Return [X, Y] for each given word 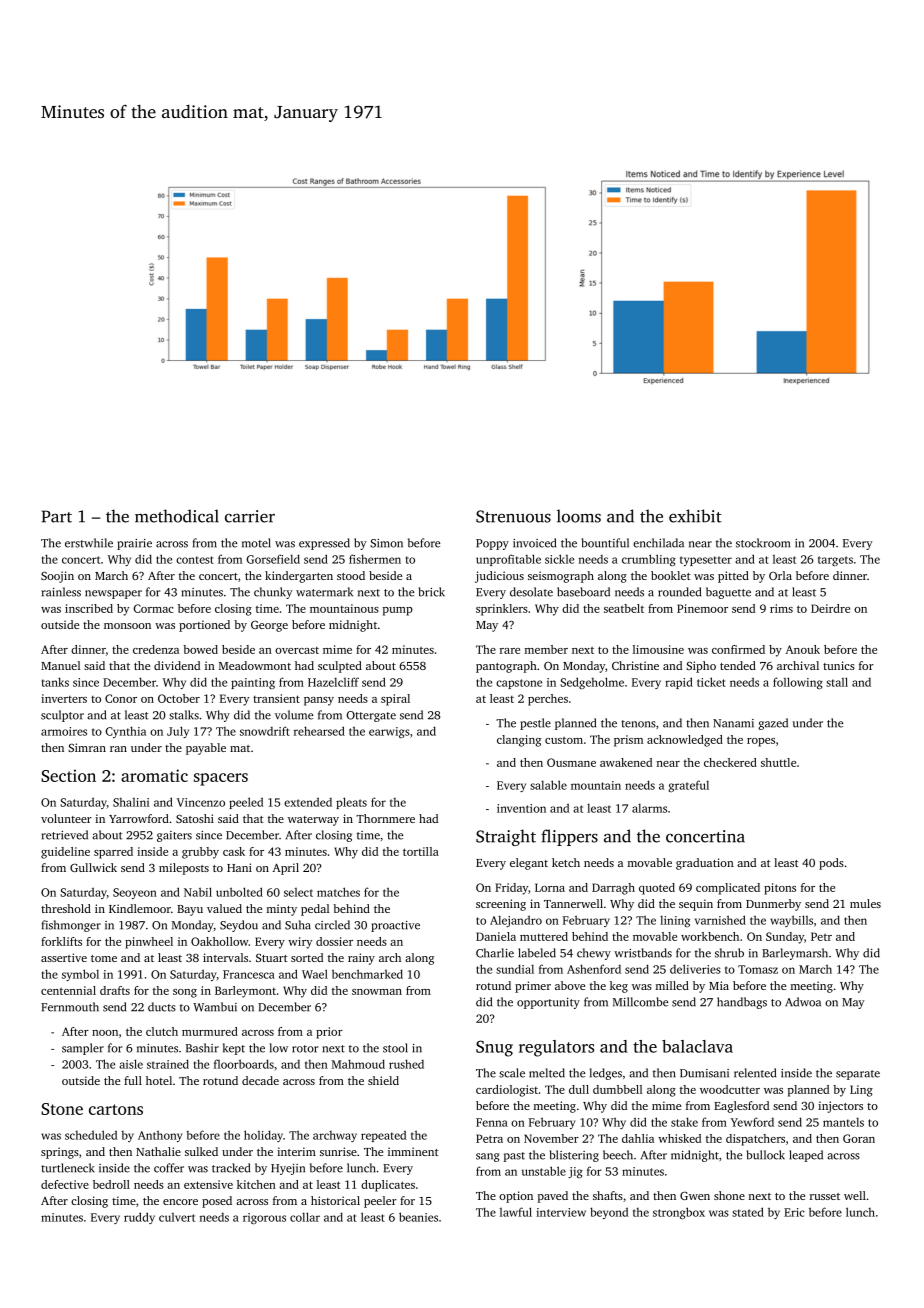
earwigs [389, 732]
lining [675, 921]
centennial [68, 990]
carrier [250, 516]
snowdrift [265, 731]
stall [837, 682]
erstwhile [89, 543]
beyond [609, 1213]
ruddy [139, 1218]
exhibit [695, 516]
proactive [395, 926]
